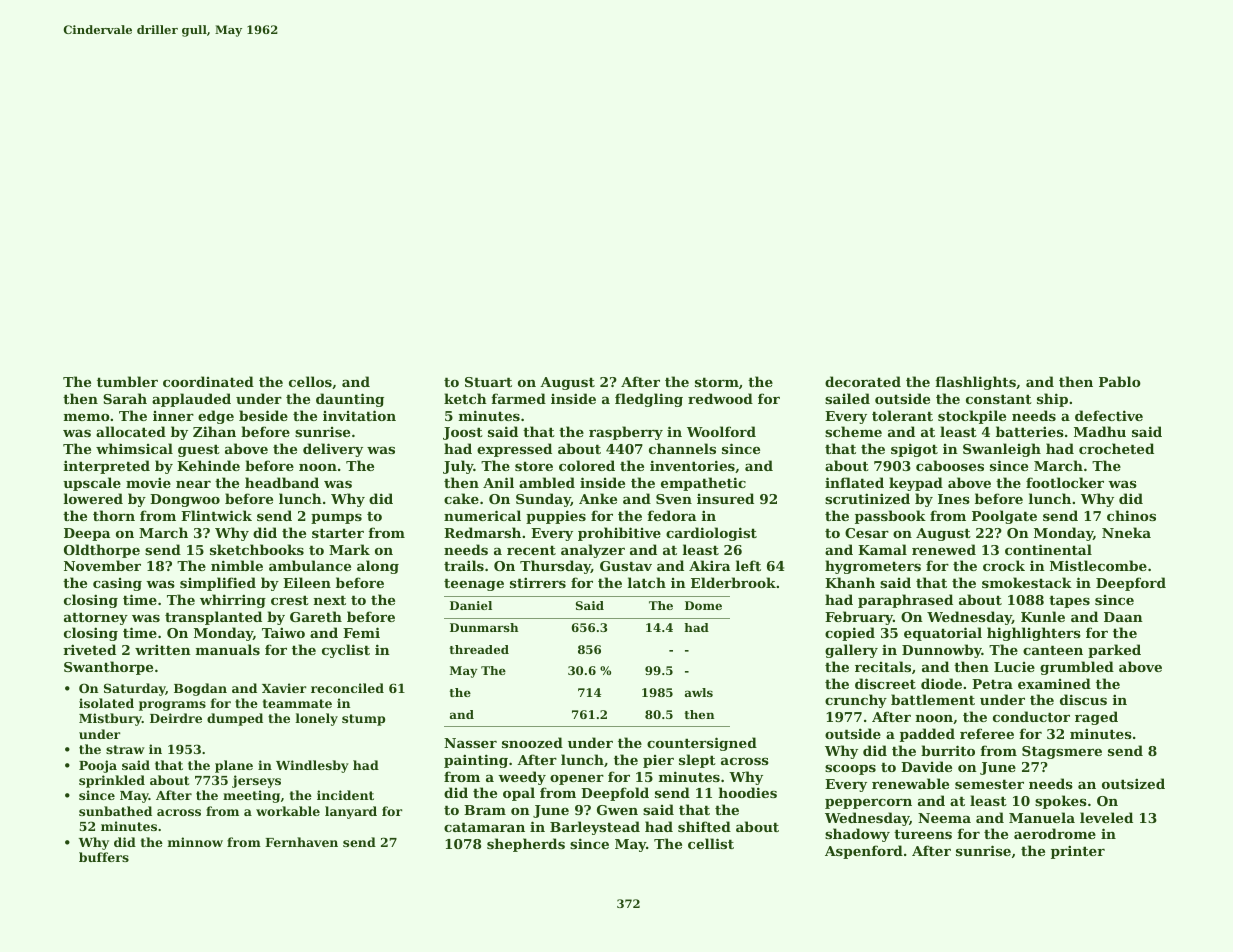 The image size is (1233, 952). What do you see at coordinates (87, 417) in the screenshot?
I see `memo` at bounding box center [87, 417].
